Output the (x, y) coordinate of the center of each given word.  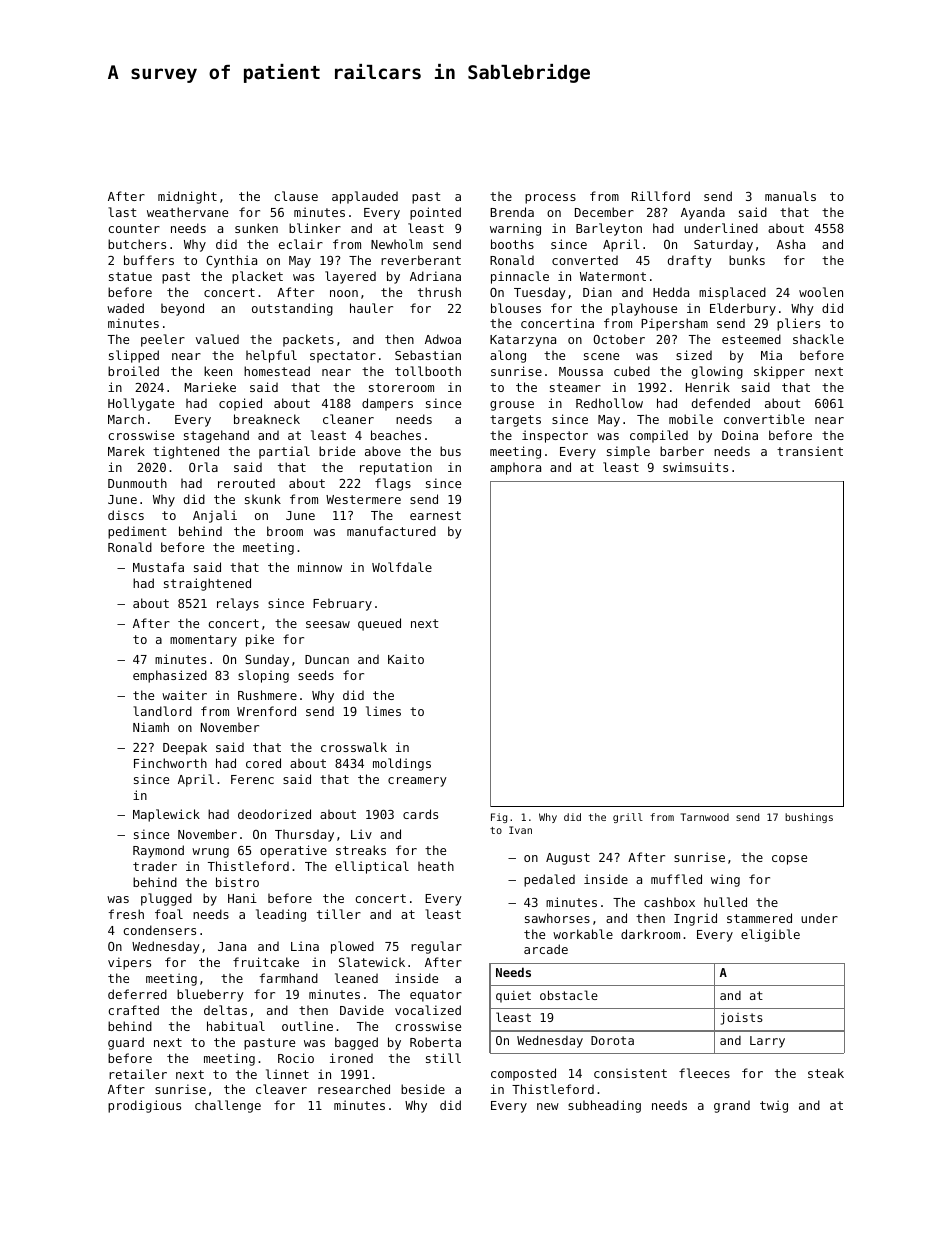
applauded (365, 197)
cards (420, 814)
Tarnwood (705, 817)
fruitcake (266, 962)
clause (296, 196)
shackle (818, 339)
